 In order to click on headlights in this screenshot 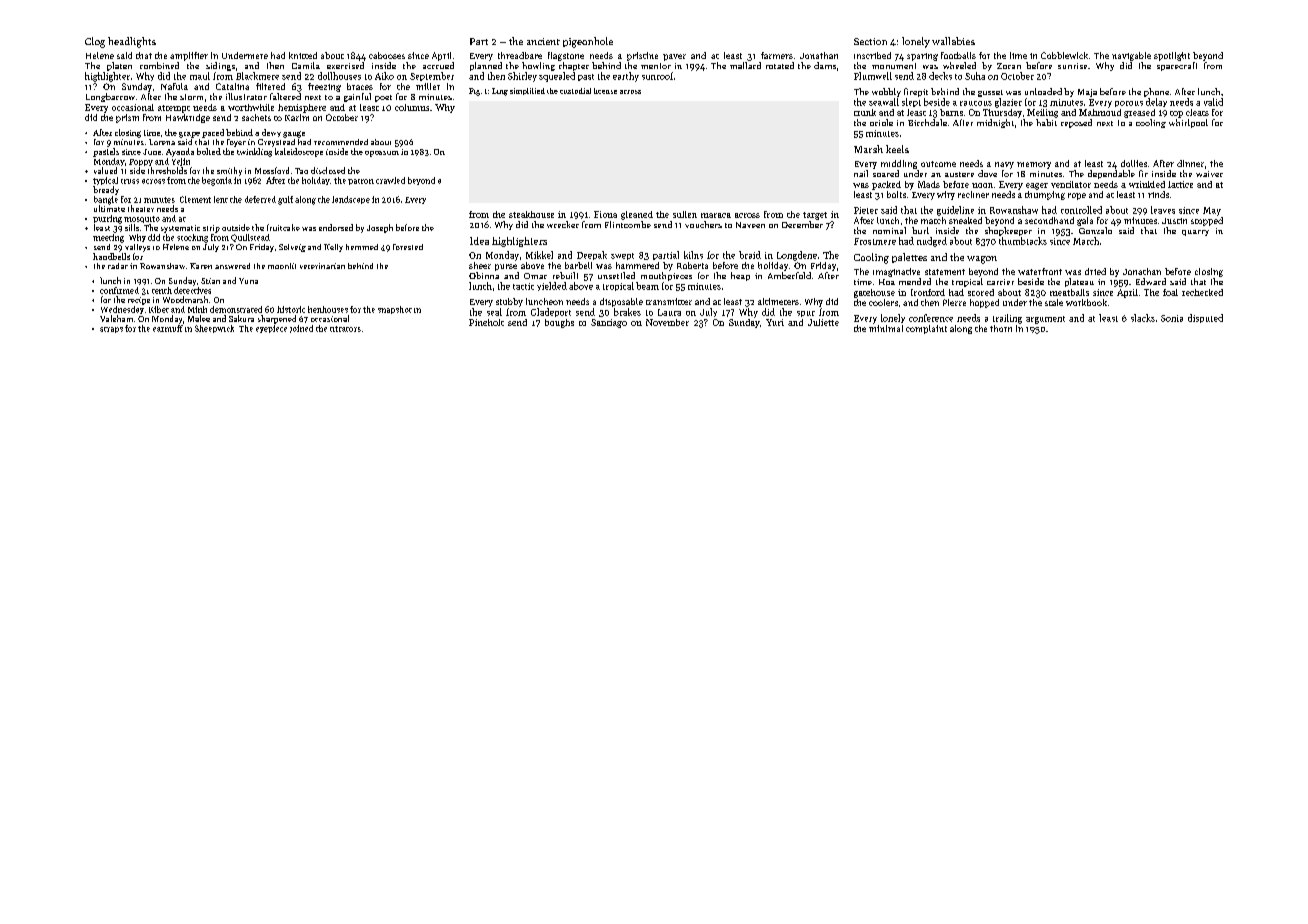, I will do `click(132, 42)`.
